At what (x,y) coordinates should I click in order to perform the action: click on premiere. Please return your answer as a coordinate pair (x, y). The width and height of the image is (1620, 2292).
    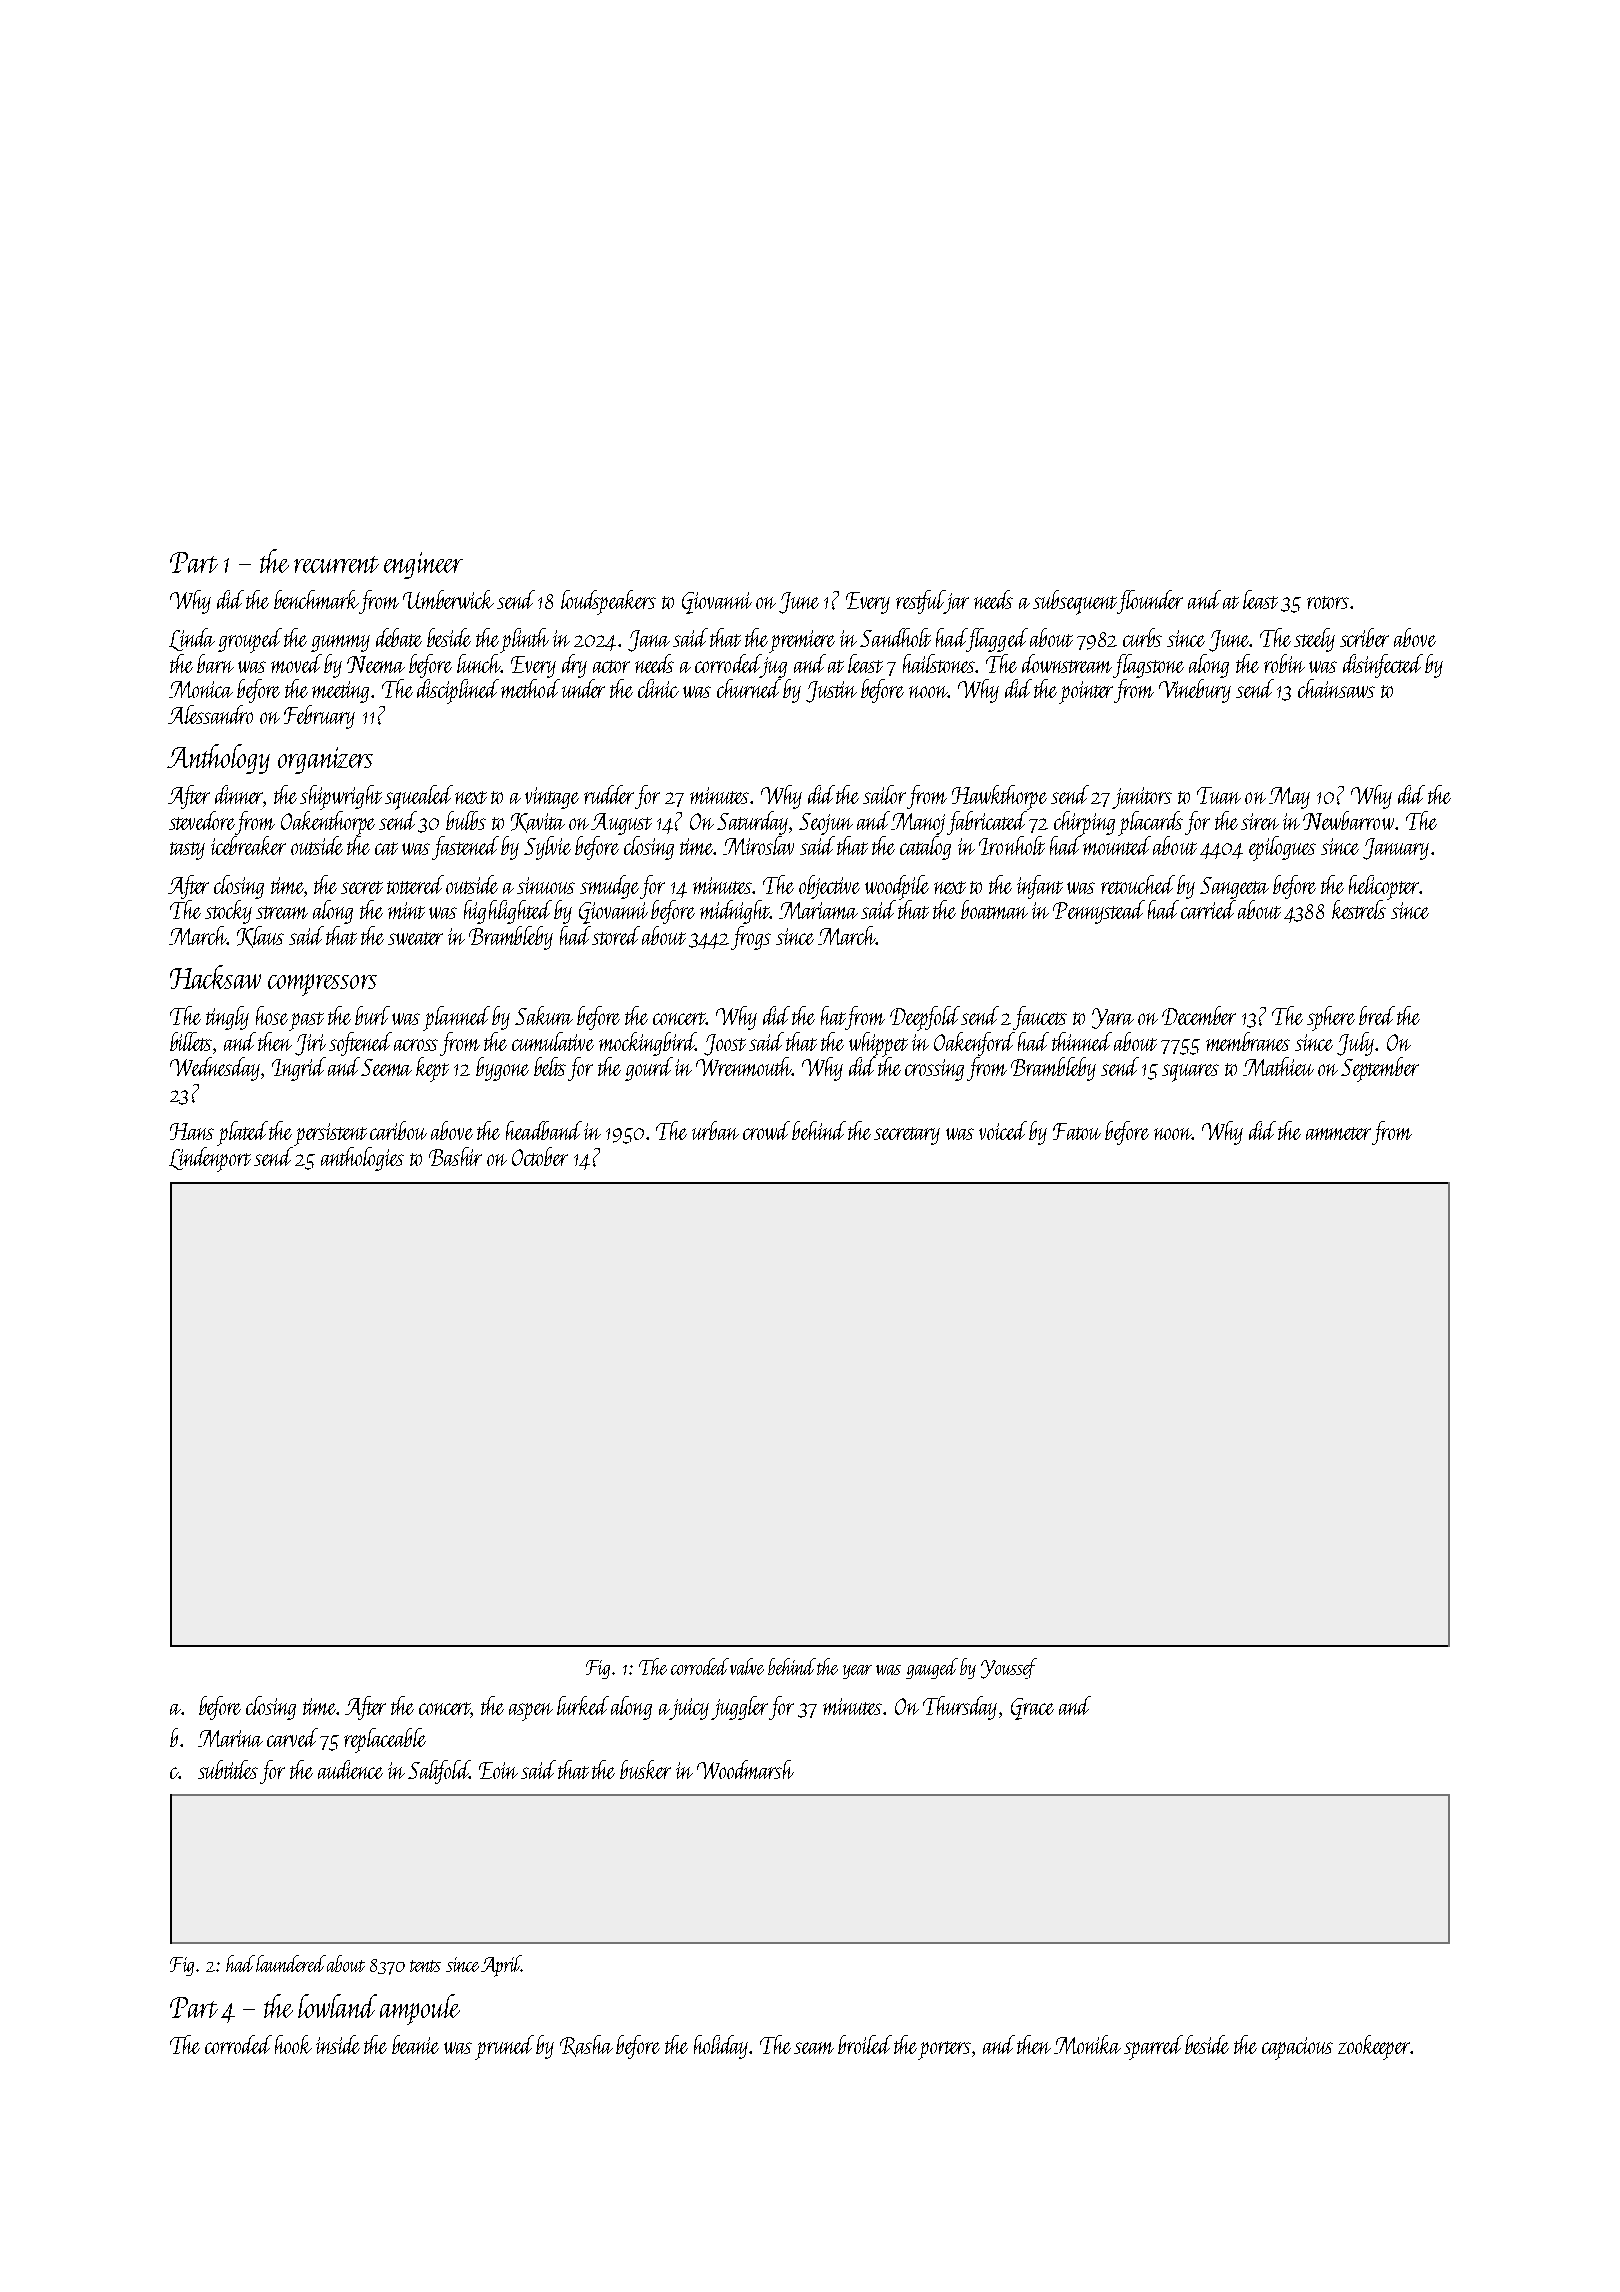
    Looking at the image, I should click on (802, 641).
